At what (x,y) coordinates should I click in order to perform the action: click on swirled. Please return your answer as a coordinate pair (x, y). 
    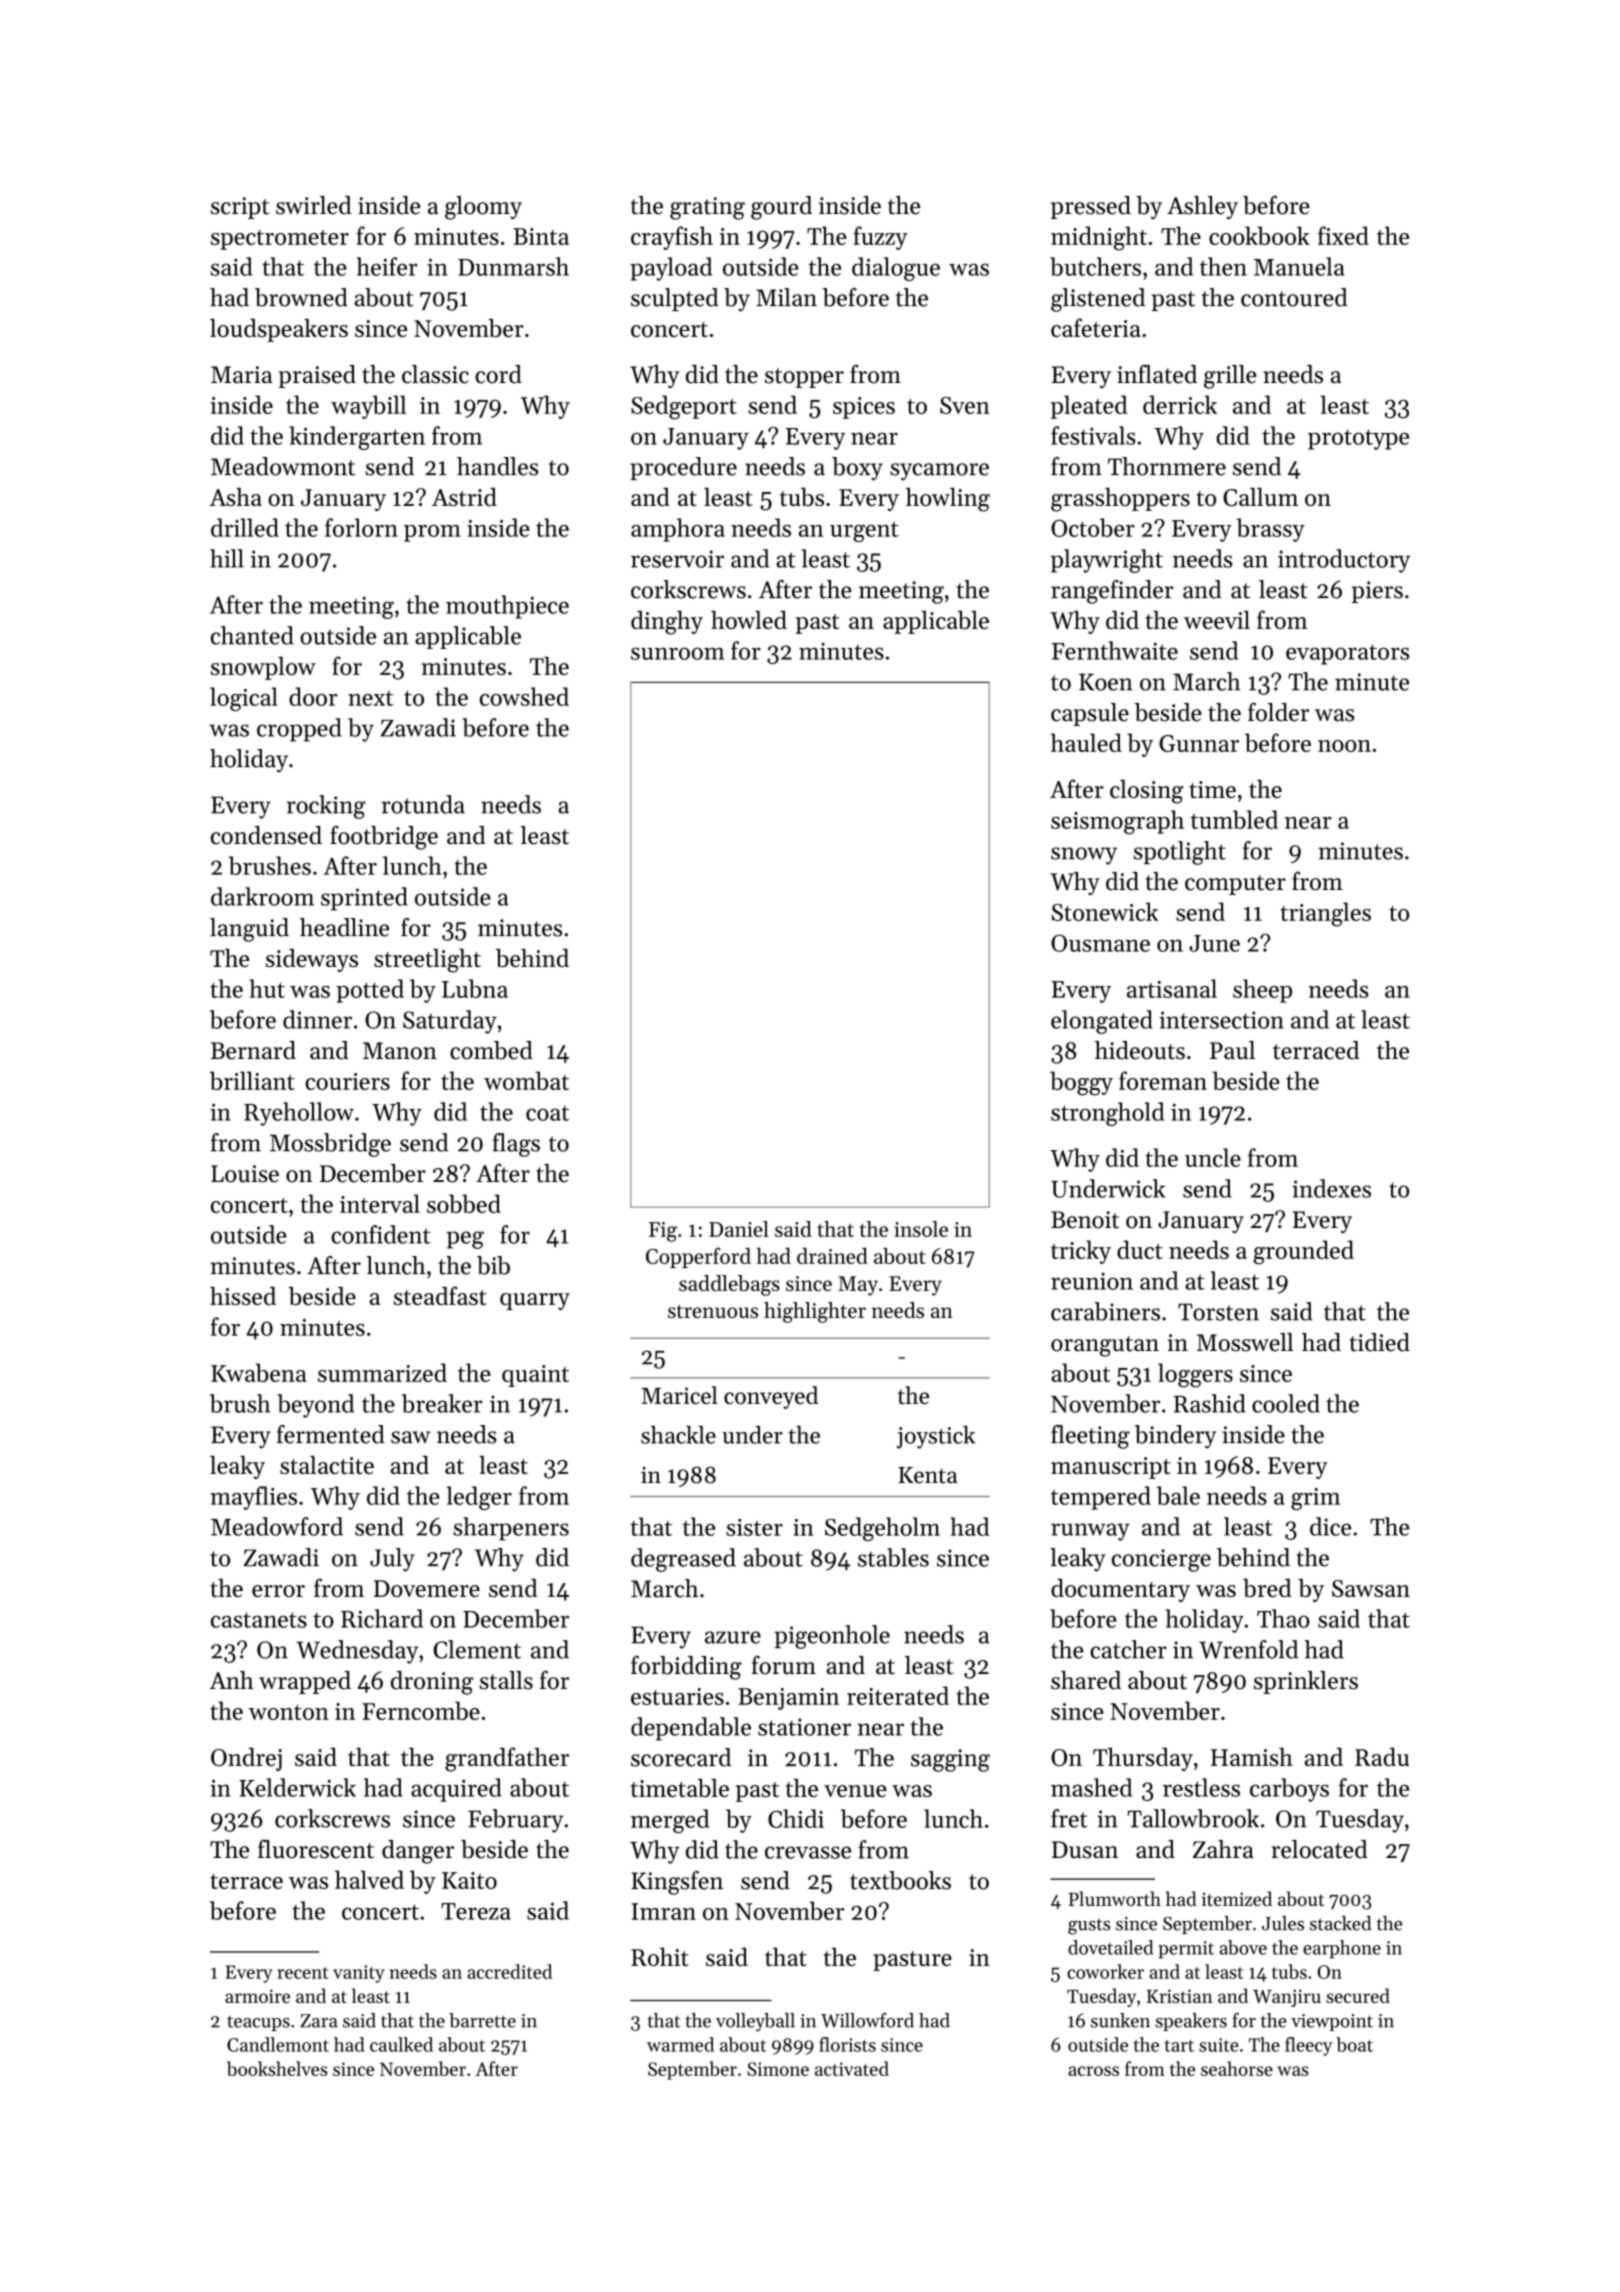
    Looking at the image, I should click on (314, 205).
